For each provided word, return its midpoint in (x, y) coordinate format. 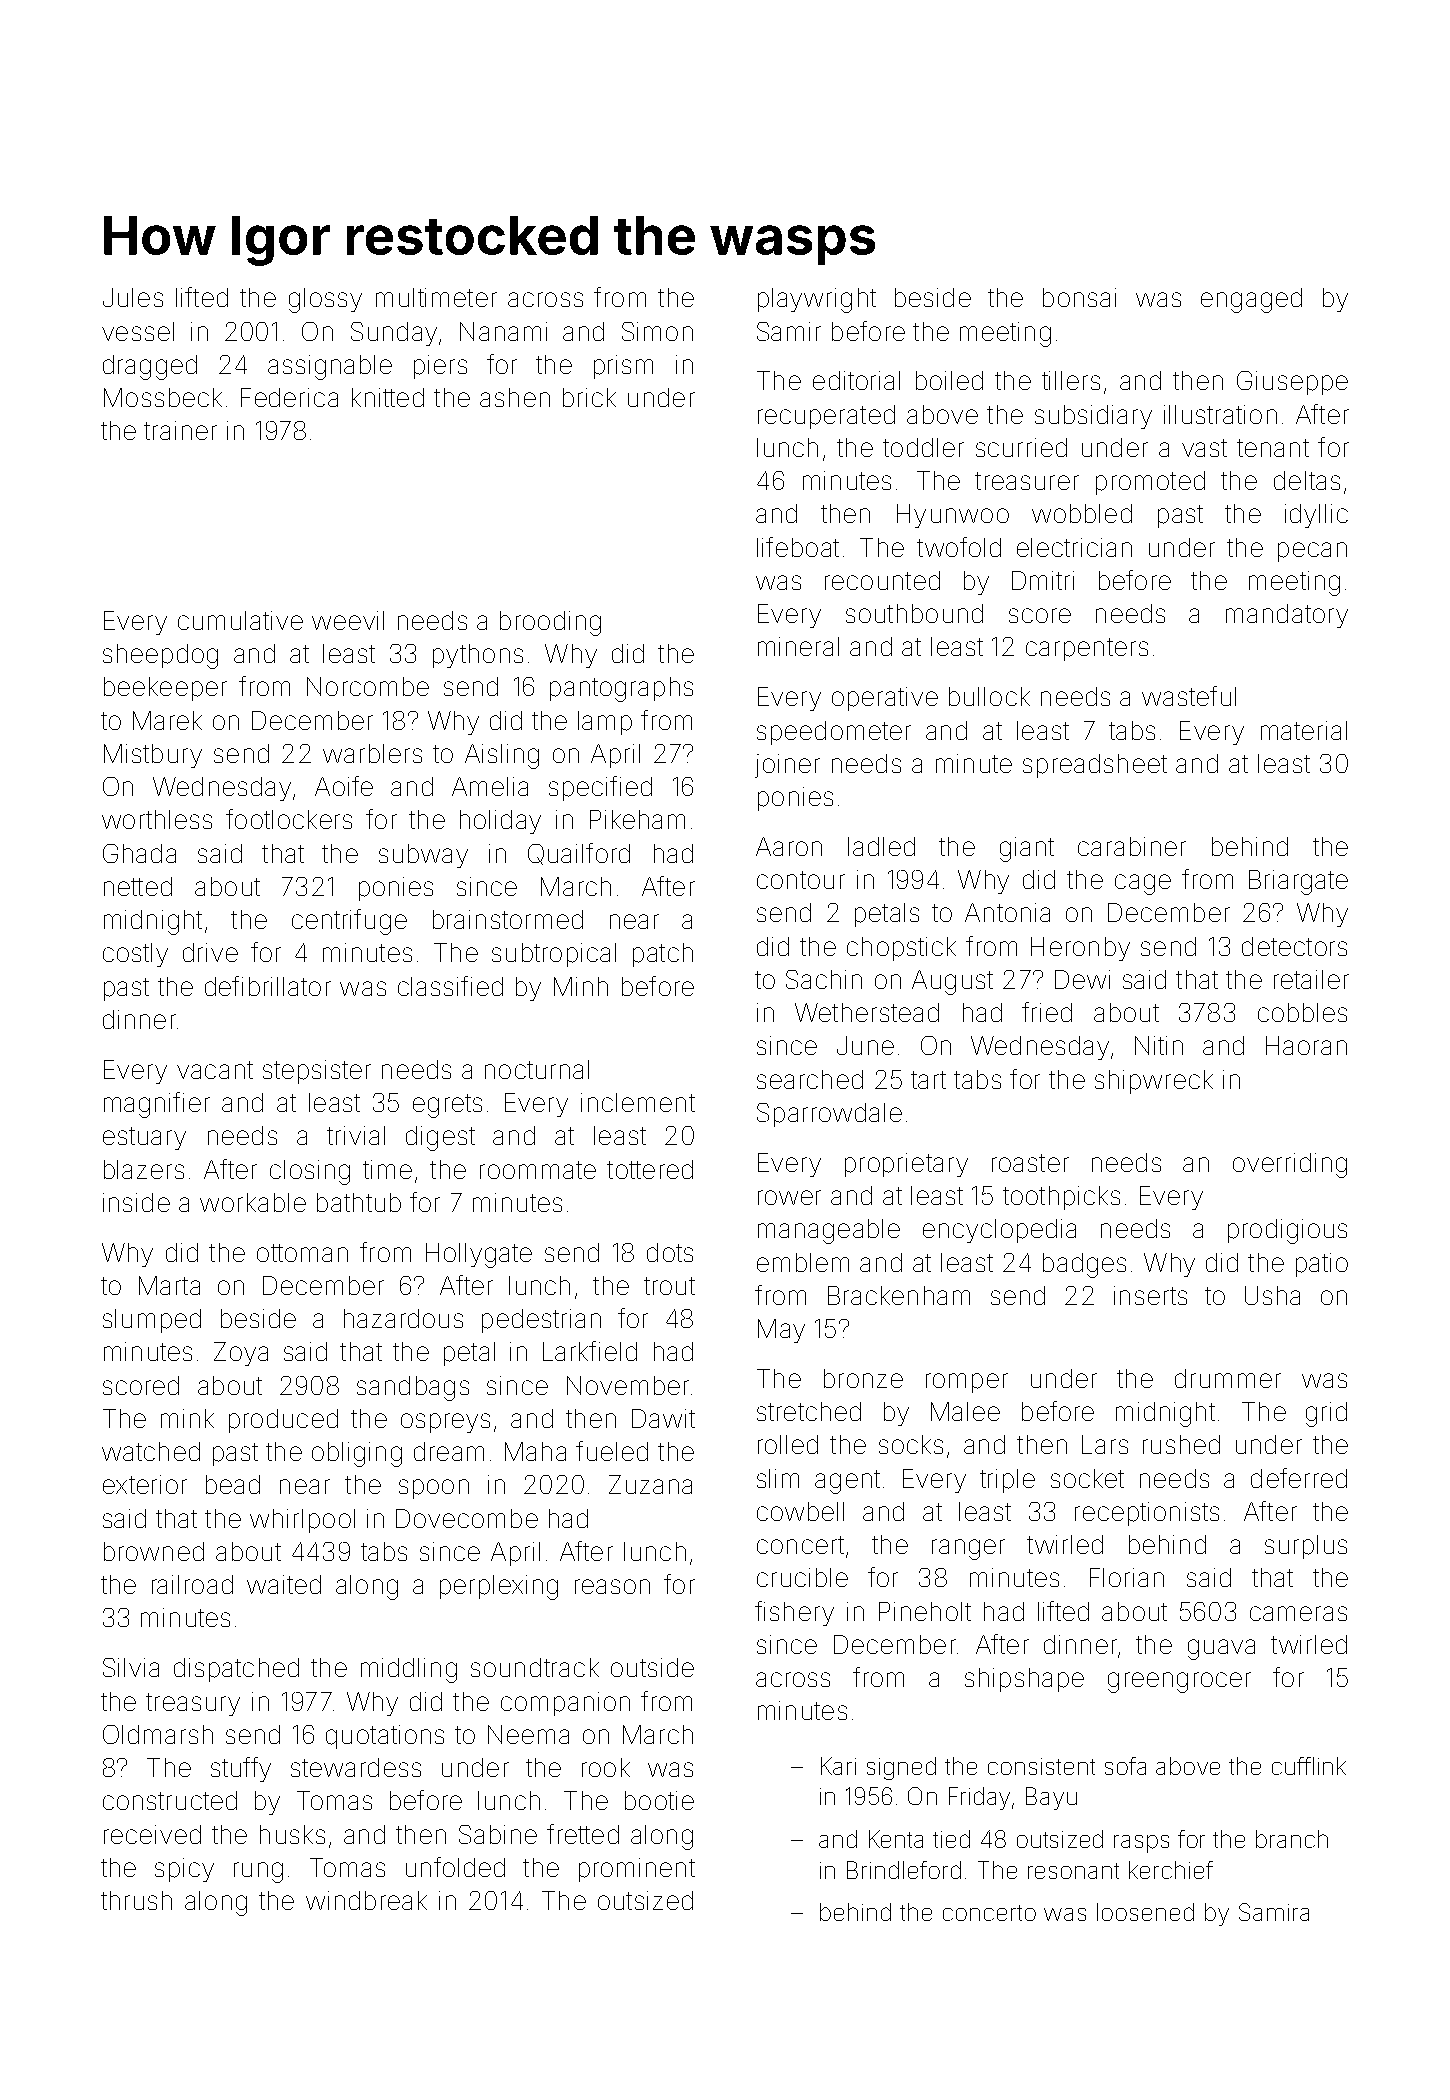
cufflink (1309, 1766)
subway (423, 856)
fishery (794, 1613)
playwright (817, 300)
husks (292, 1834)
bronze (863, 1378)
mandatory (1287, 616)
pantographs (621, 689)
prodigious (1287, 1231)
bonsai (1079, 297)
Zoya (241, 1354)
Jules (133, 297)
